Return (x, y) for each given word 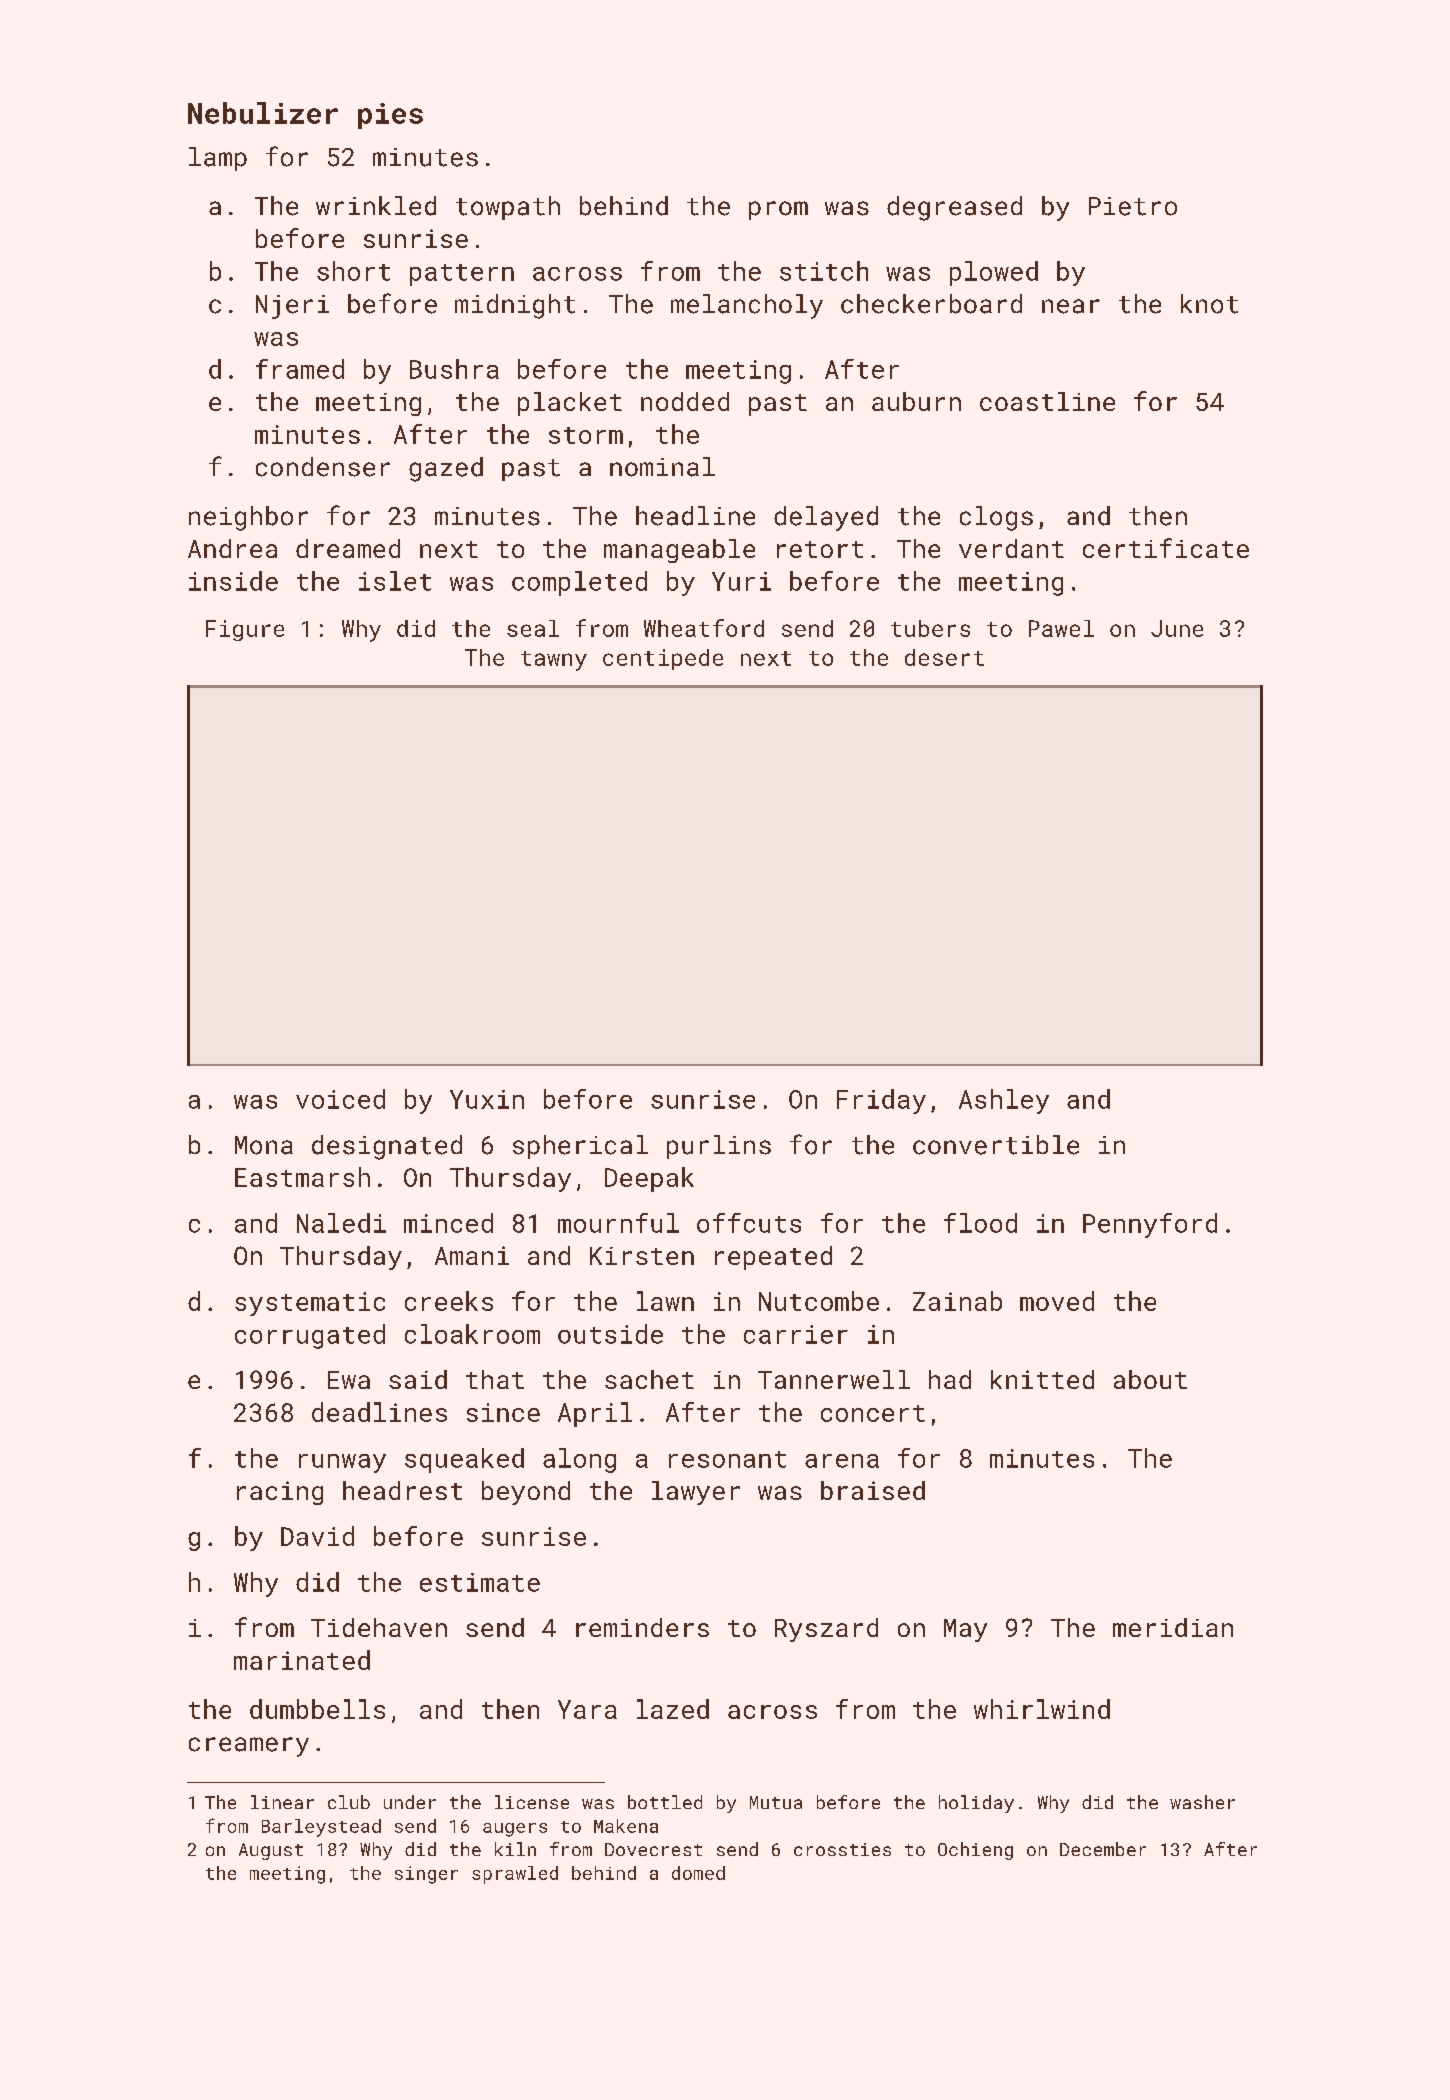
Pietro (1133, 206)
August (271, 1851)
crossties (842, 1849)
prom (778, 210)
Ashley (1004, 1101)
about (1150, 1379)
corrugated (310, 1336)
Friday (881, 1101)
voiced (340, 1099)
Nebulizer (263, 113)
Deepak (649, 1179)
